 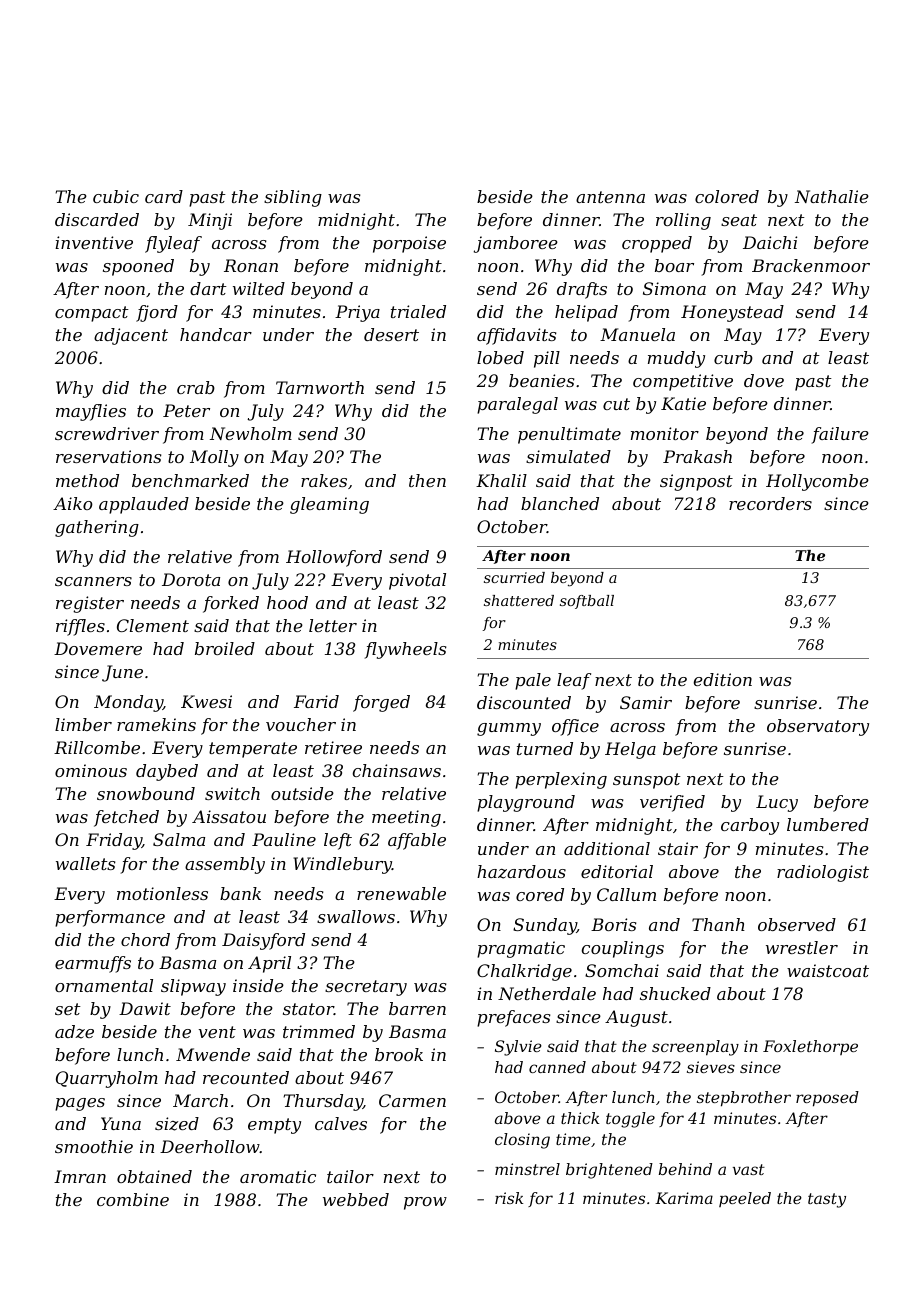 What do you see at coordinates (333, 625) in the screenshot?
I see `letter` at bounding box center [333, 625].
